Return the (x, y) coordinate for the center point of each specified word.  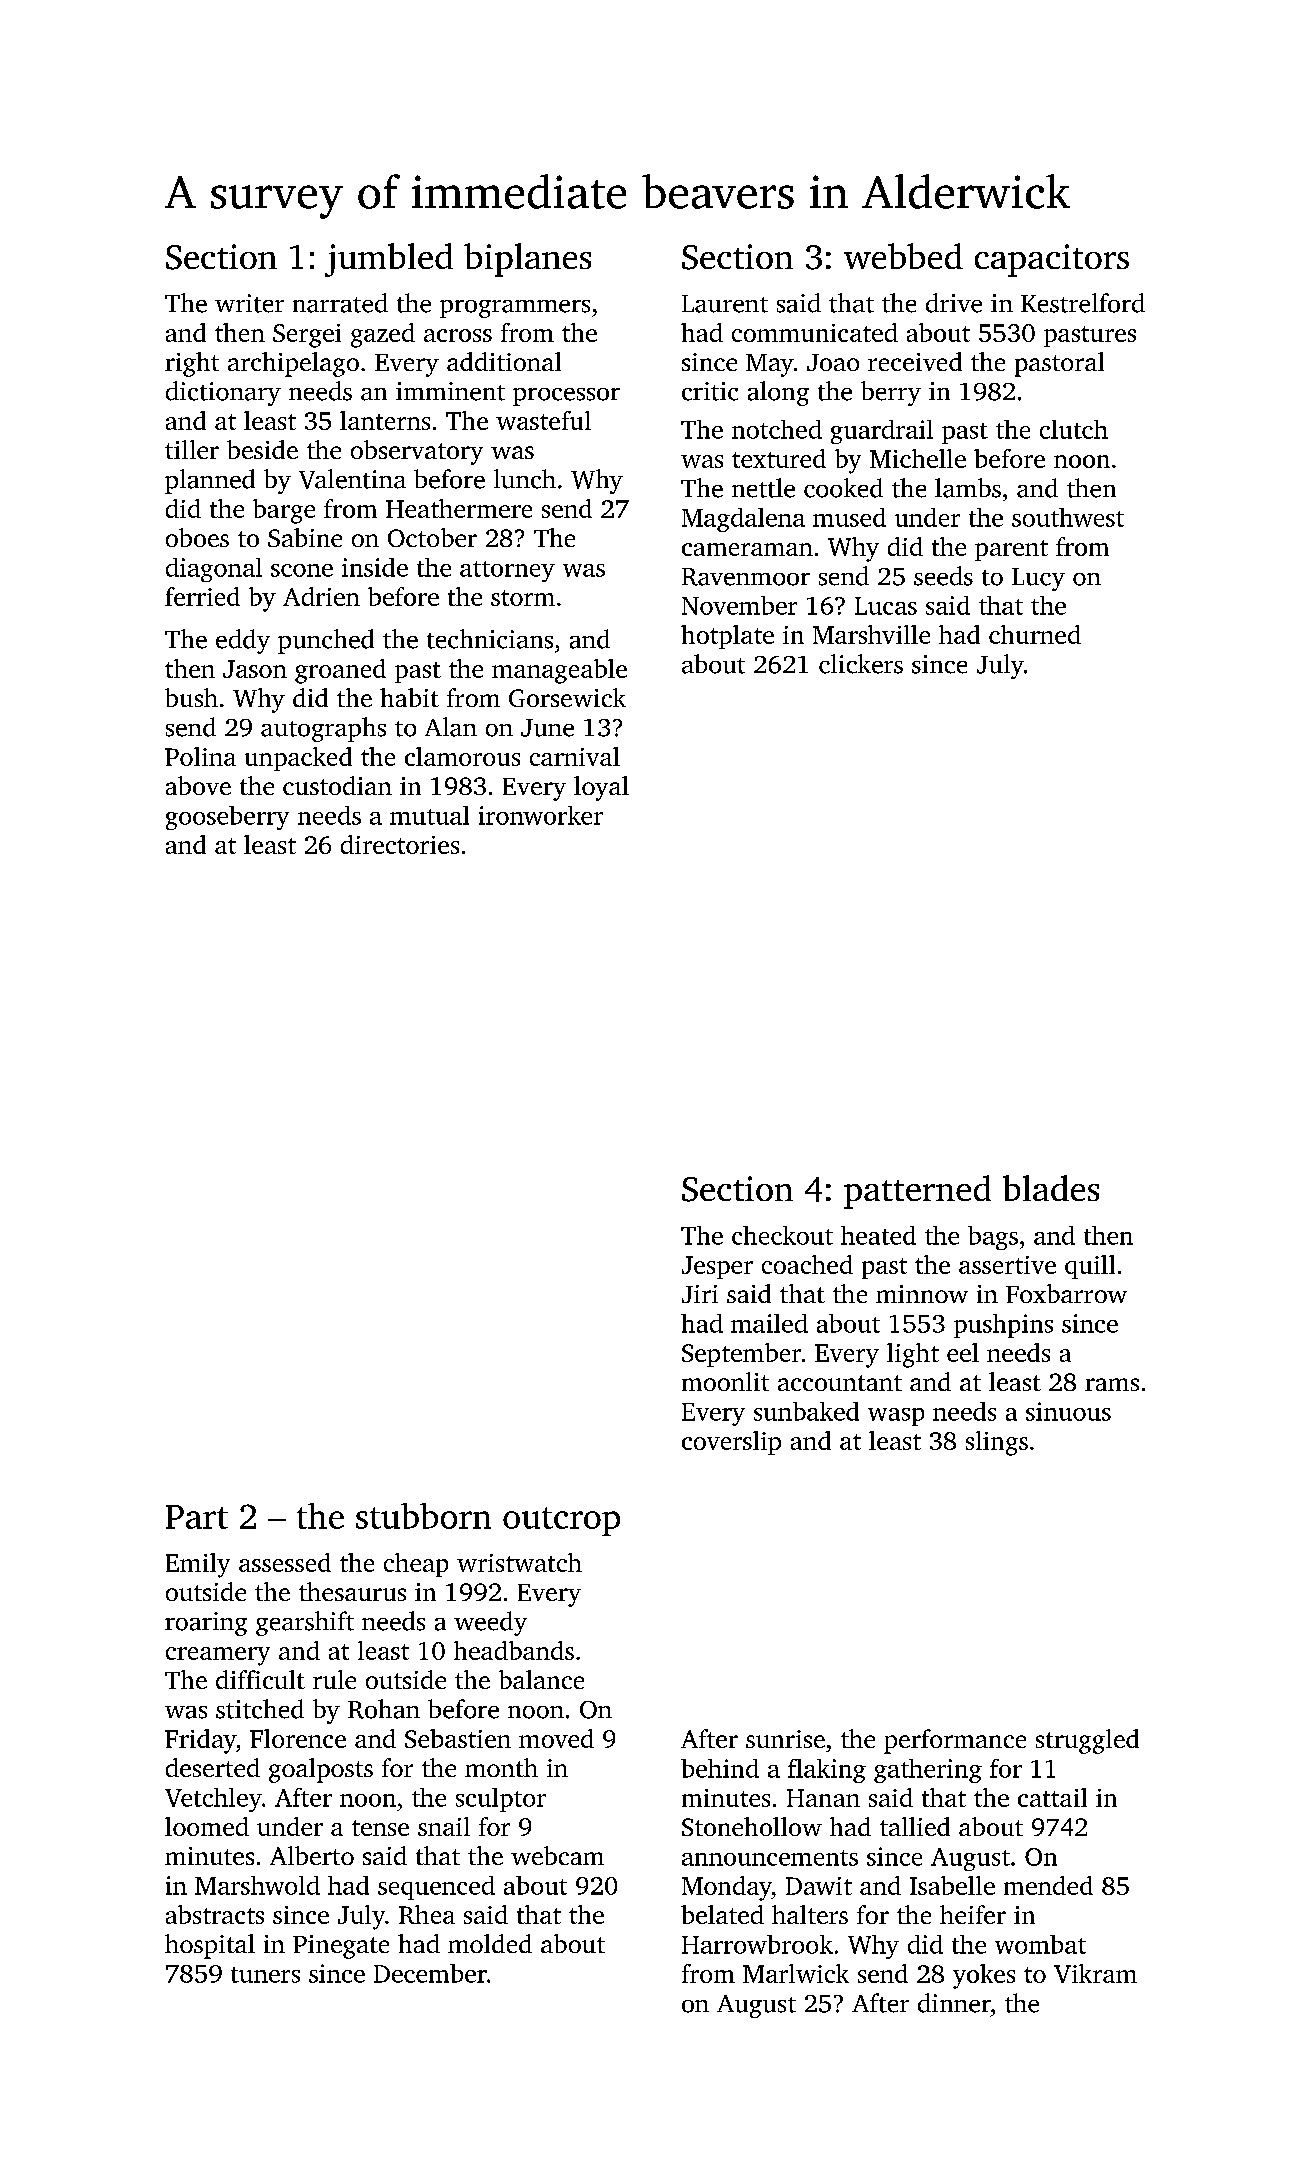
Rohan (384, 1709)
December (430, 1973)
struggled (1087, 1741)
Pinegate (341, 1947)
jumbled (389, 260)
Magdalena (743, 520)
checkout (782, 1235)
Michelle (918, 458)
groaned (340, 671)
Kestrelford (1083, 303)
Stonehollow (752, 1826)
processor (566, 397)
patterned (917, 1192)
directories (400, 844)
